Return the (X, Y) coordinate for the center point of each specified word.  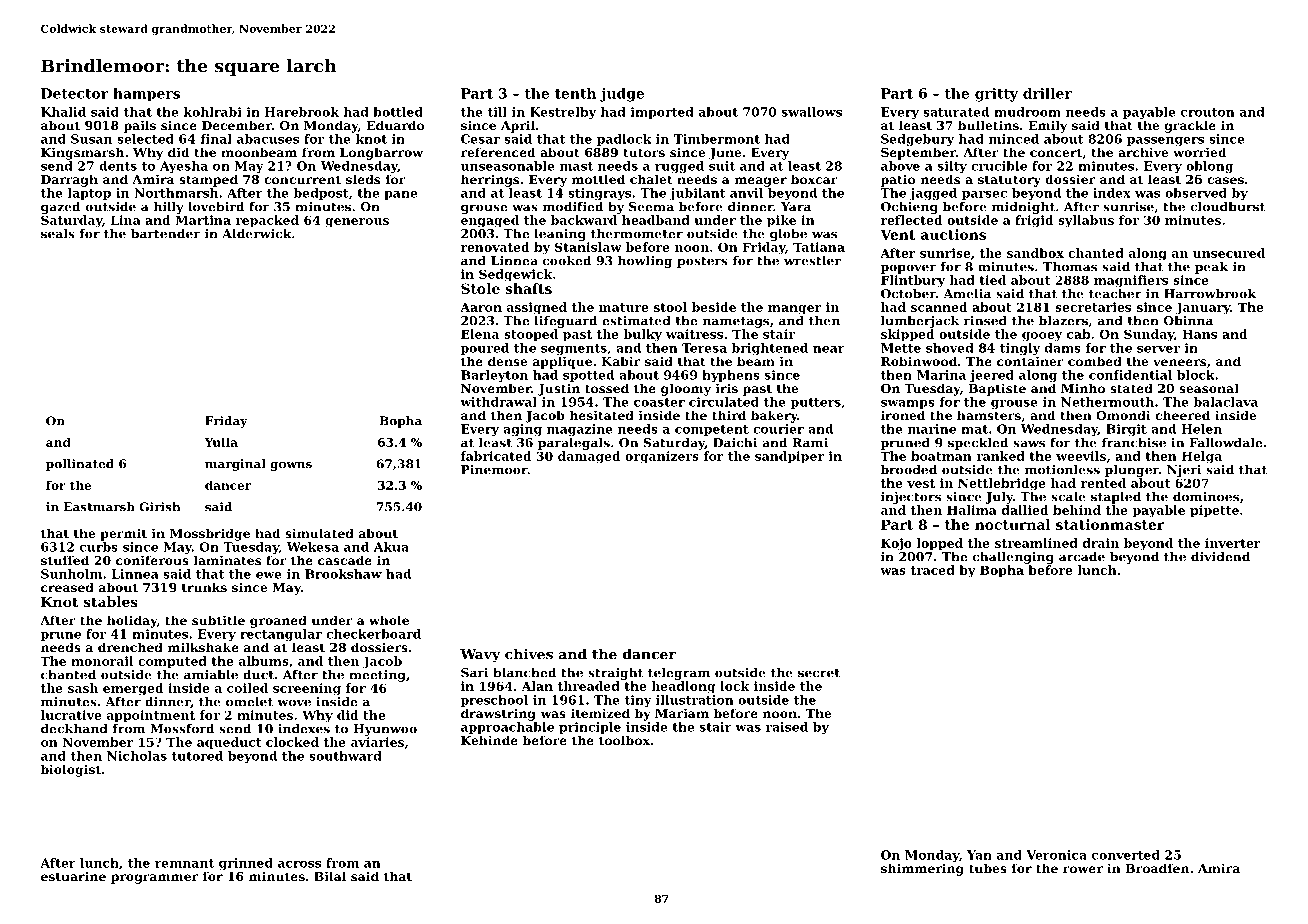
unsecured (1229, 253)
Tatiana (819, 247)
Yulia (221, 442)
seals (58, 234)
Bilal (330, 876)
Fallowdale (1225, 443)
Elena (480, 334)
